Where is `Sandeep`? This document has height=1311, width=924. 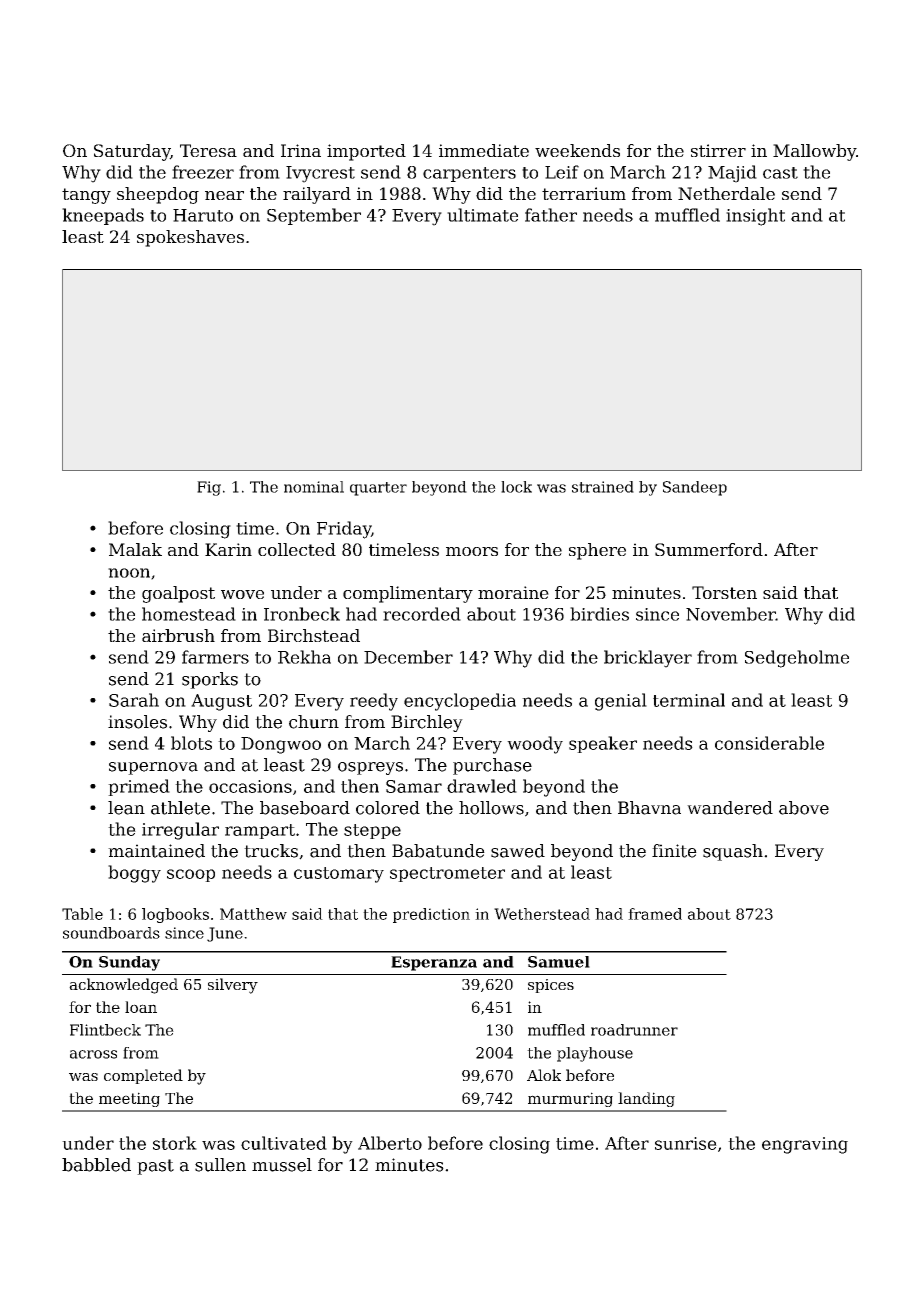 Sandeep is located at coordinates (695, 488).
